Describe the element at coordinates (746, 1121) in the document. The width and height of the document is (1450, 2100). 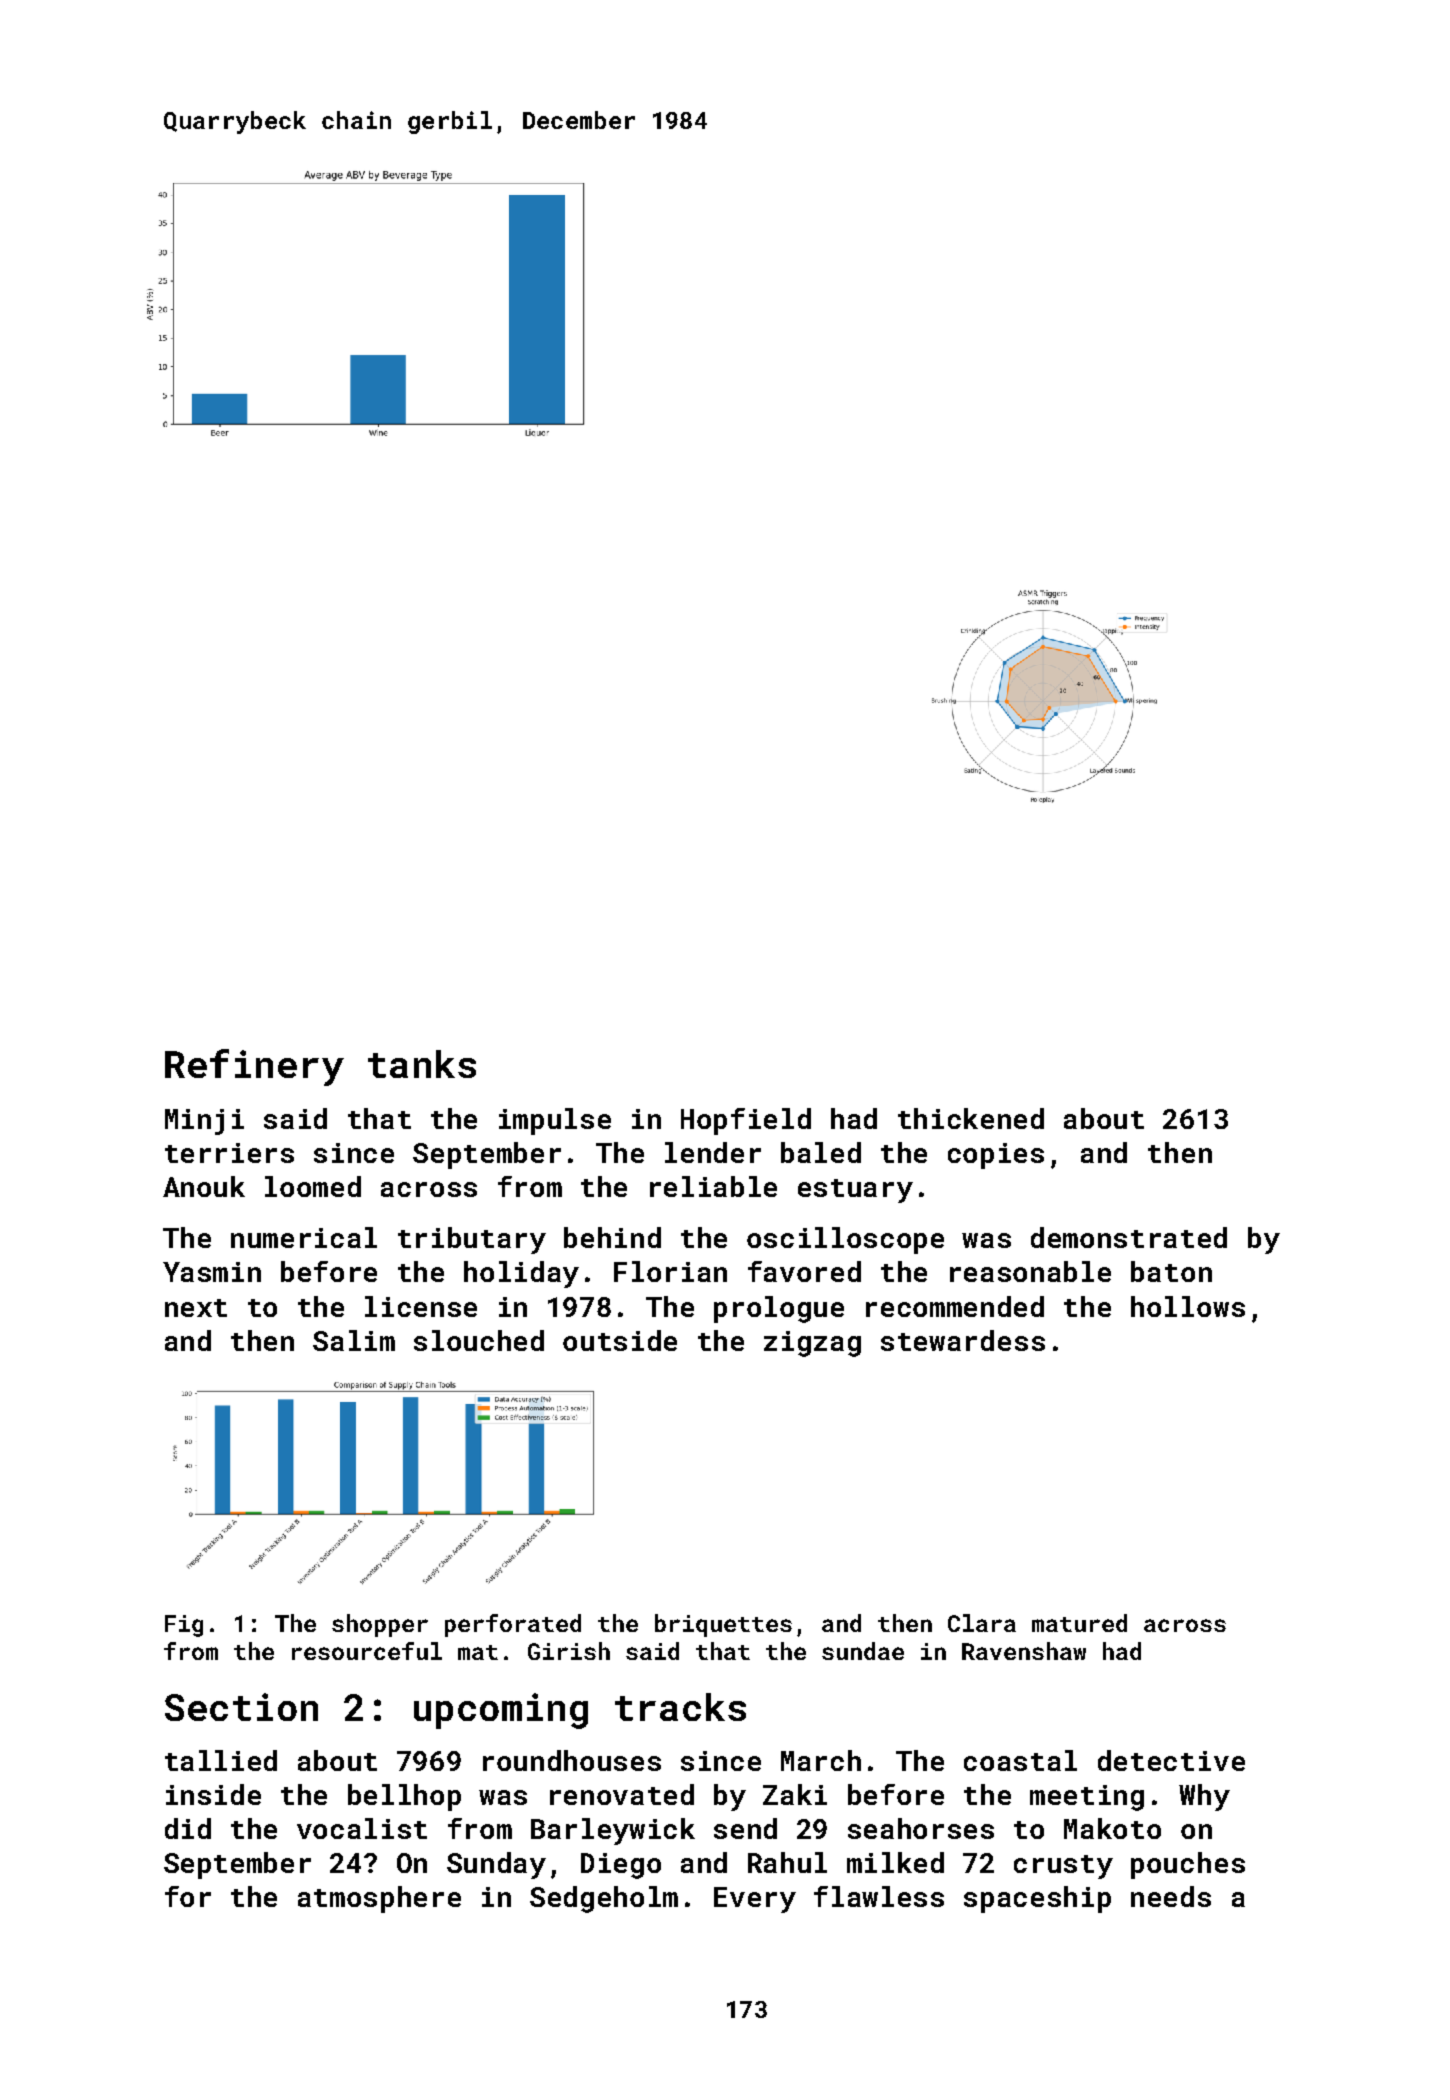
I see `Hopfield` at that location.
